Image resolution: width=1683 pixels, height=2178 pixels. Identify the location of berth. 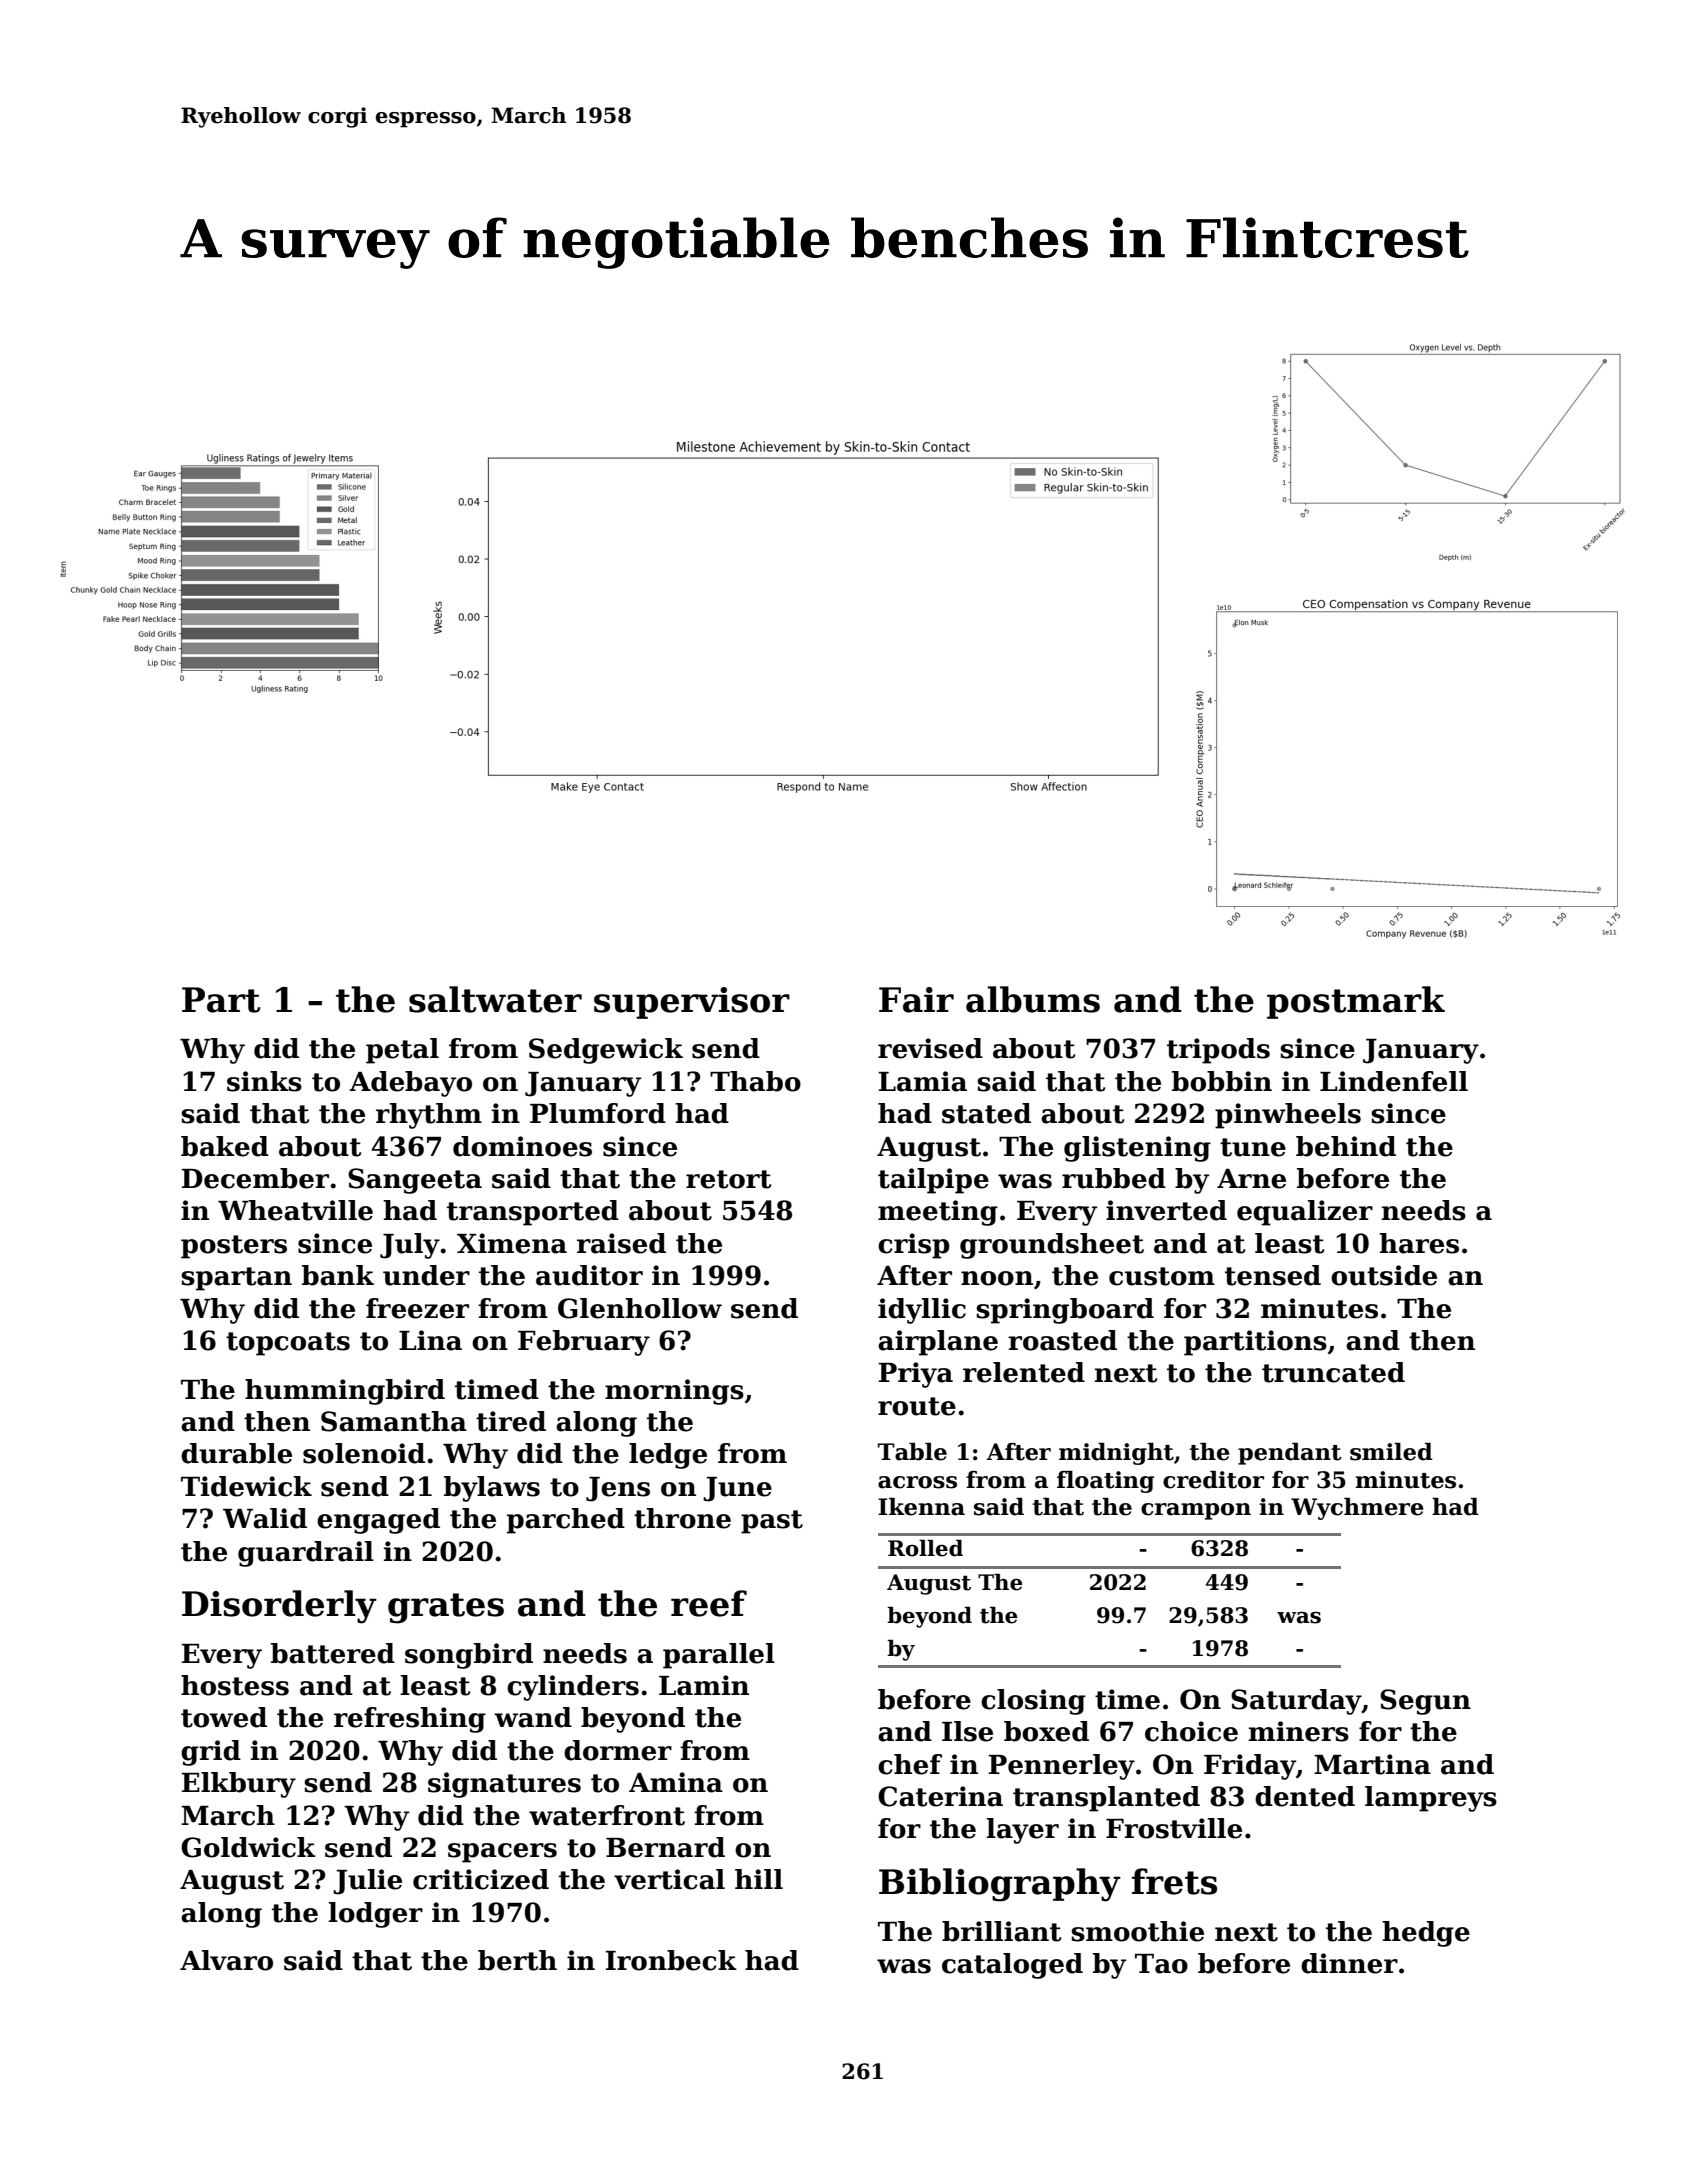
(517, 1960).
